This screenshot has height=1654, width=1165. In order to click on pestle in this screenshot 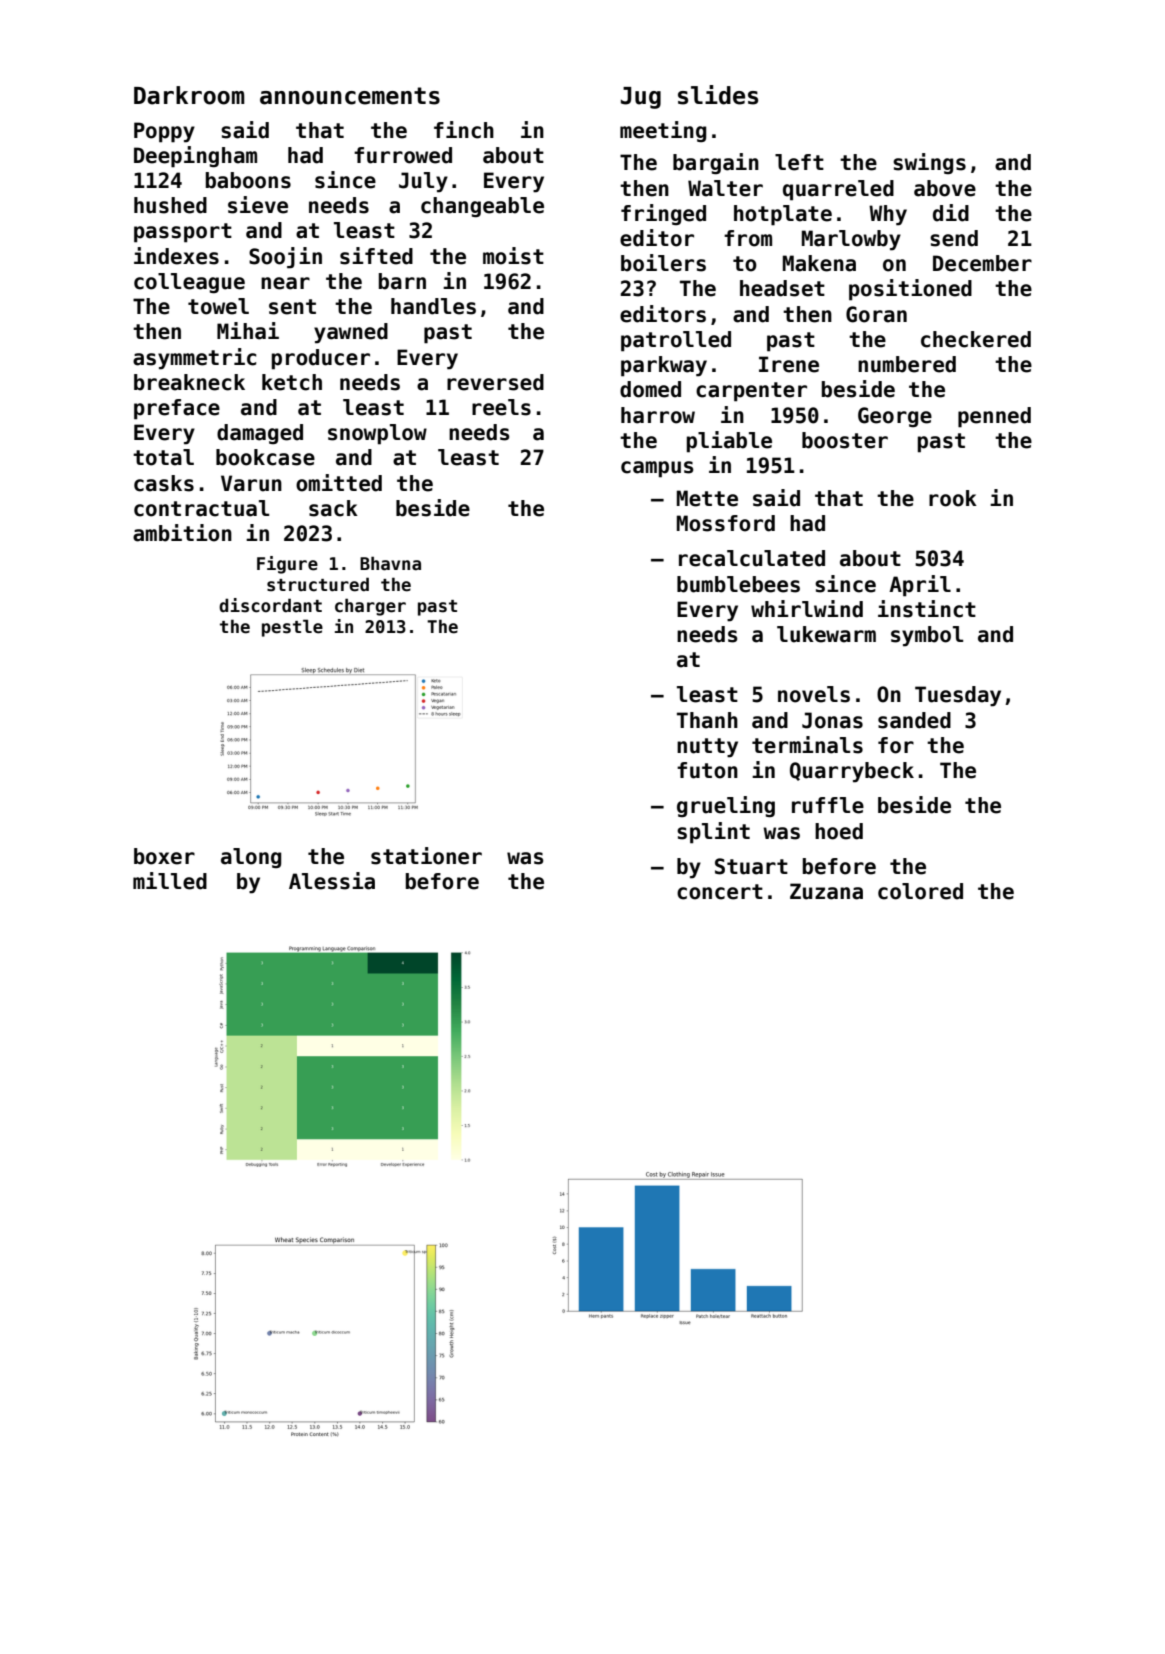, I will do `click(292, 628)`.
